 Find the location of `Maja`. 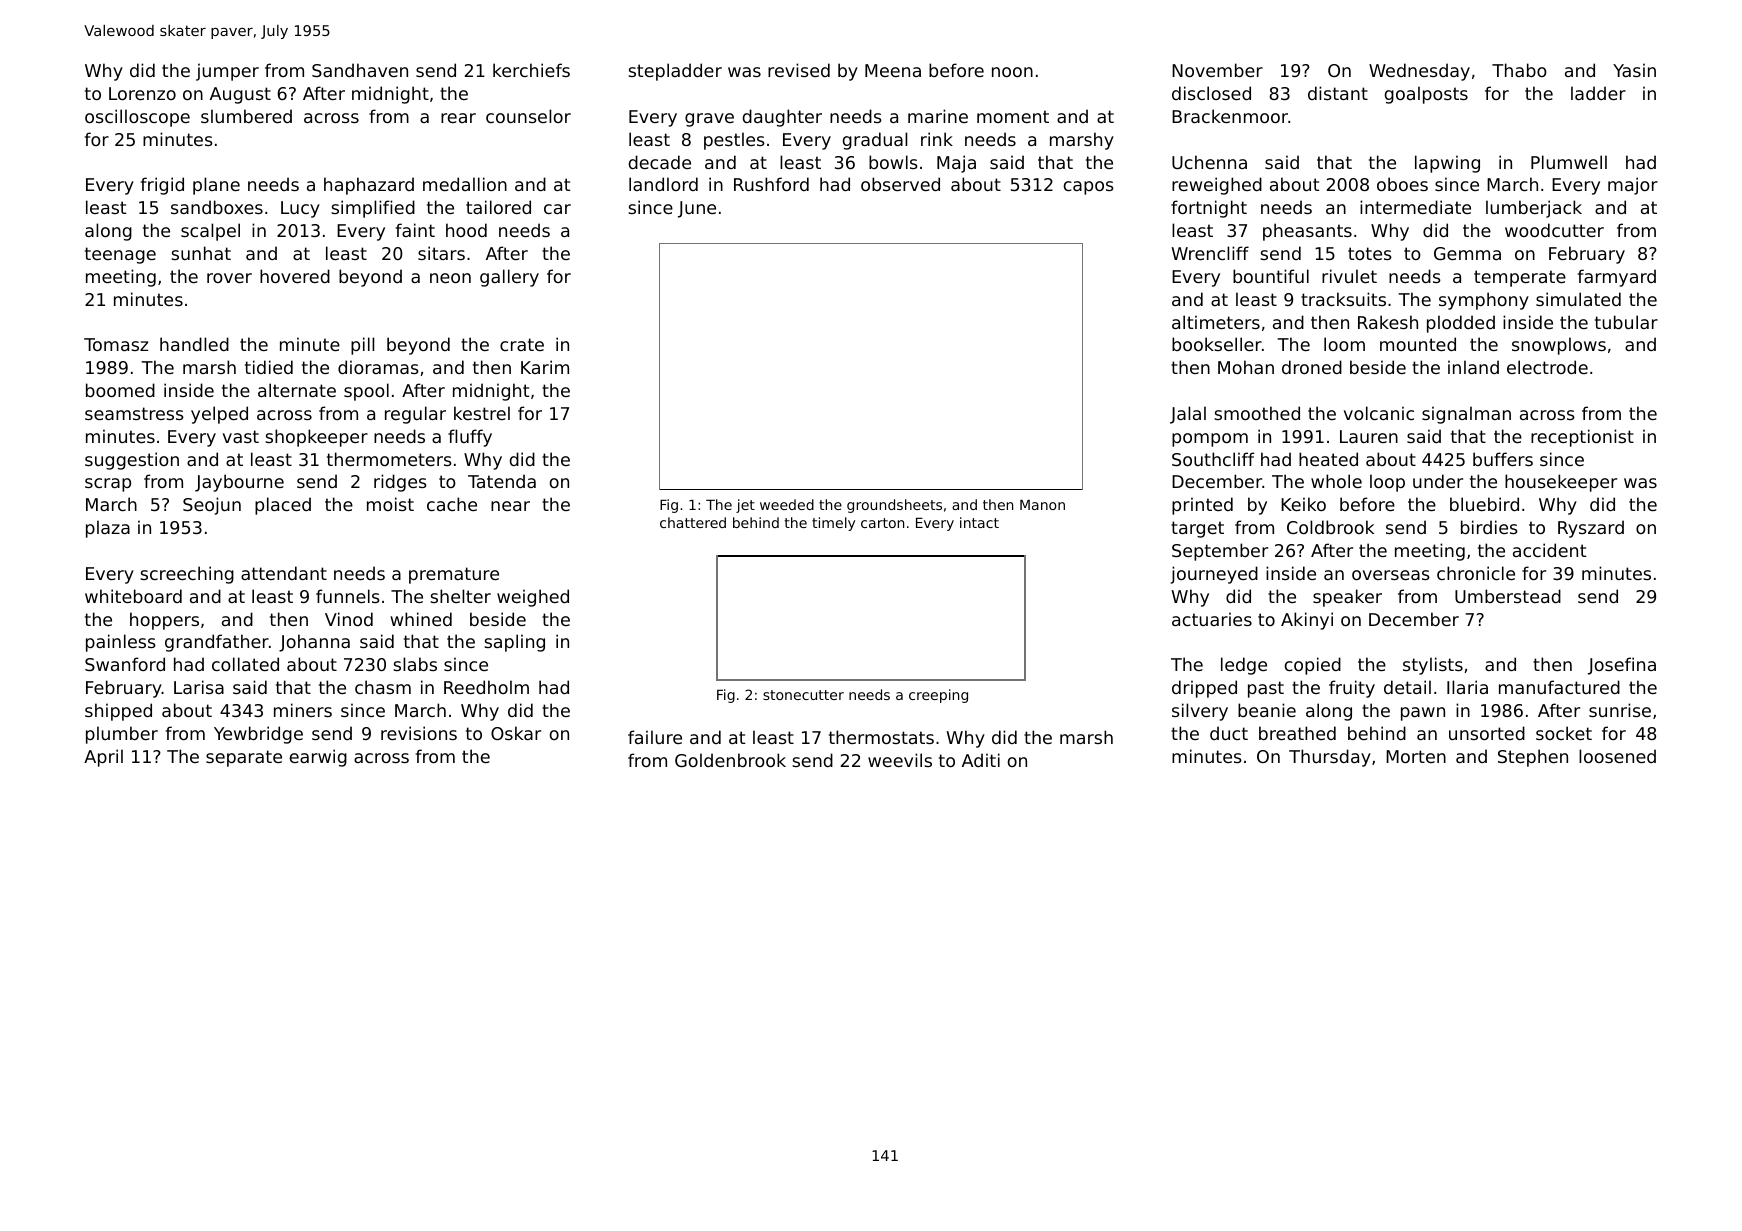

Maja is located at coordinates (956, 164).
